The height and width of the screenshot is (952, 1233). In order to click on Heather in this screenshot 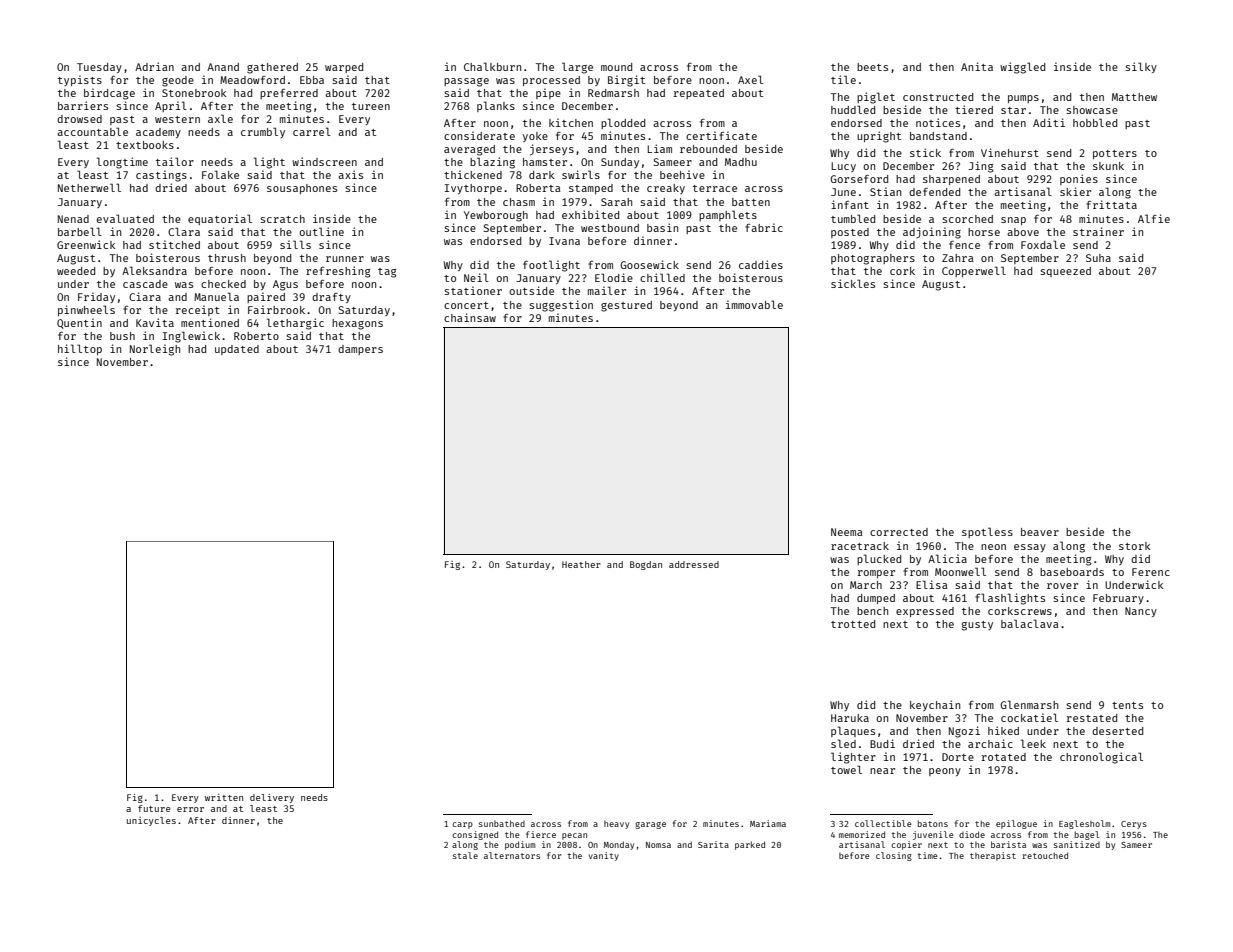, I will do `click(581, 564)`.
